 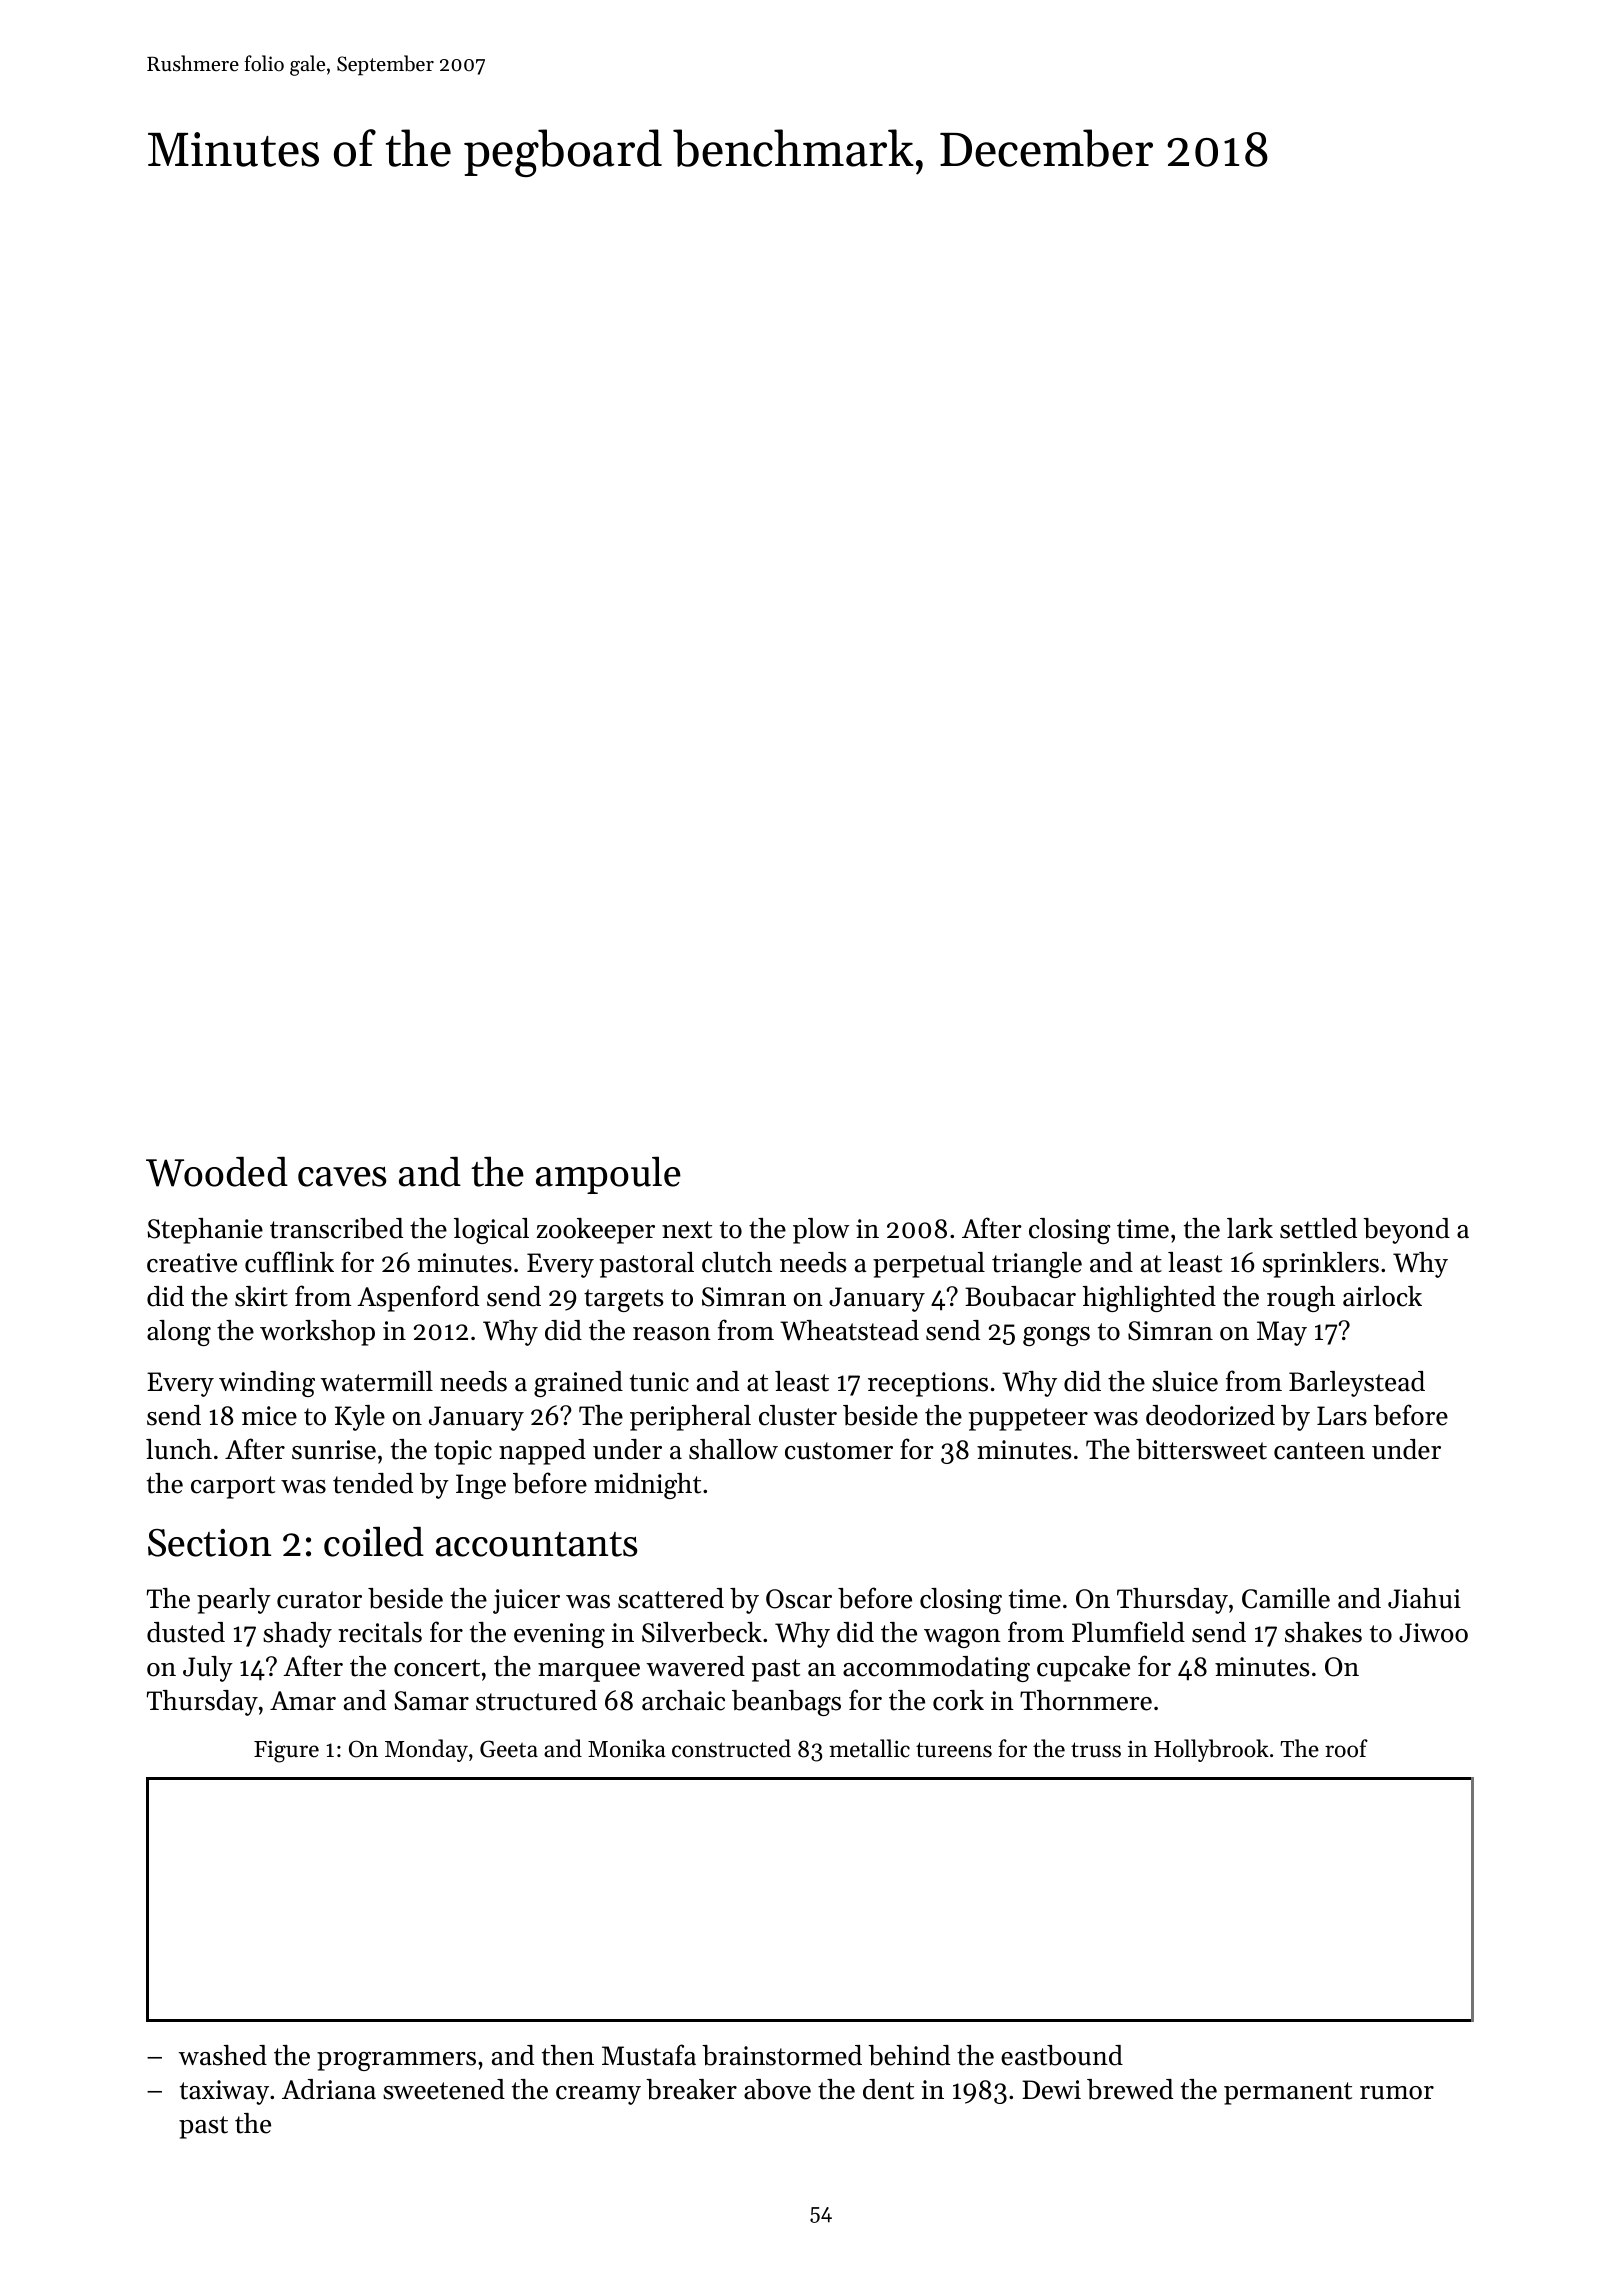 What do you see at coordinates (179, 1333) in the page?
I see `along` at bounding box center [179, 1333].
